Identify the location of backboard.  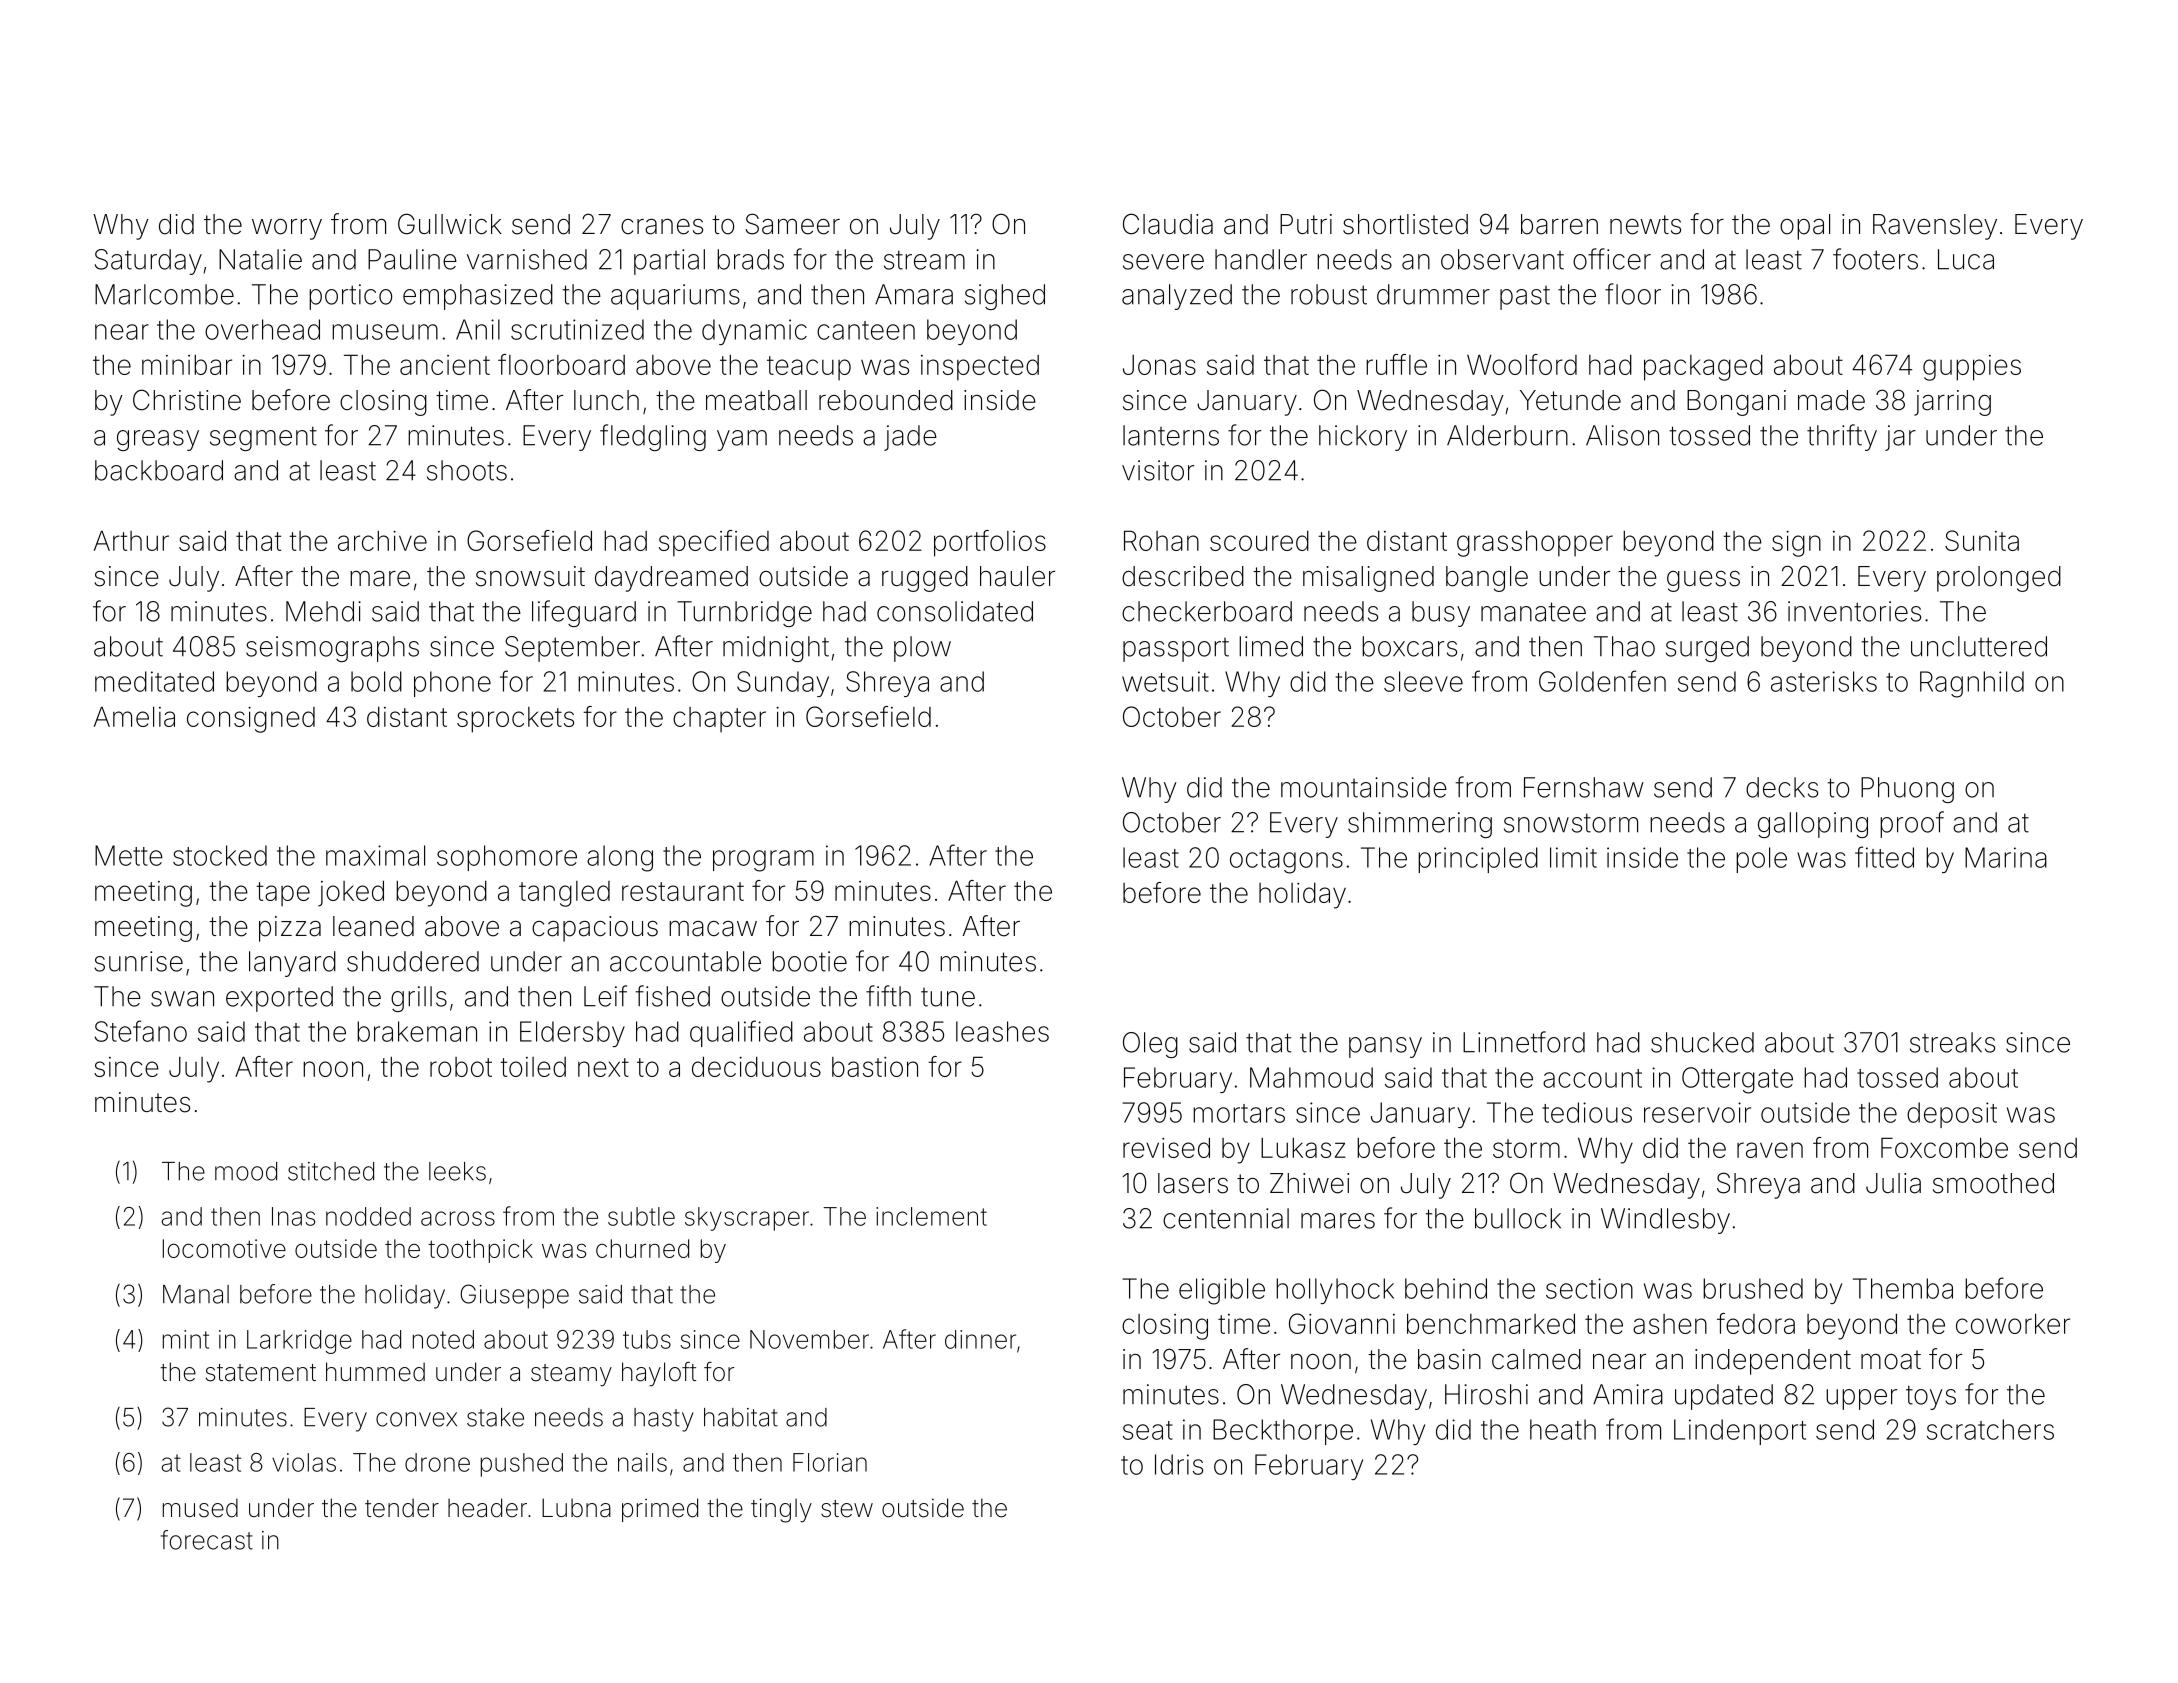
(159, 470).
